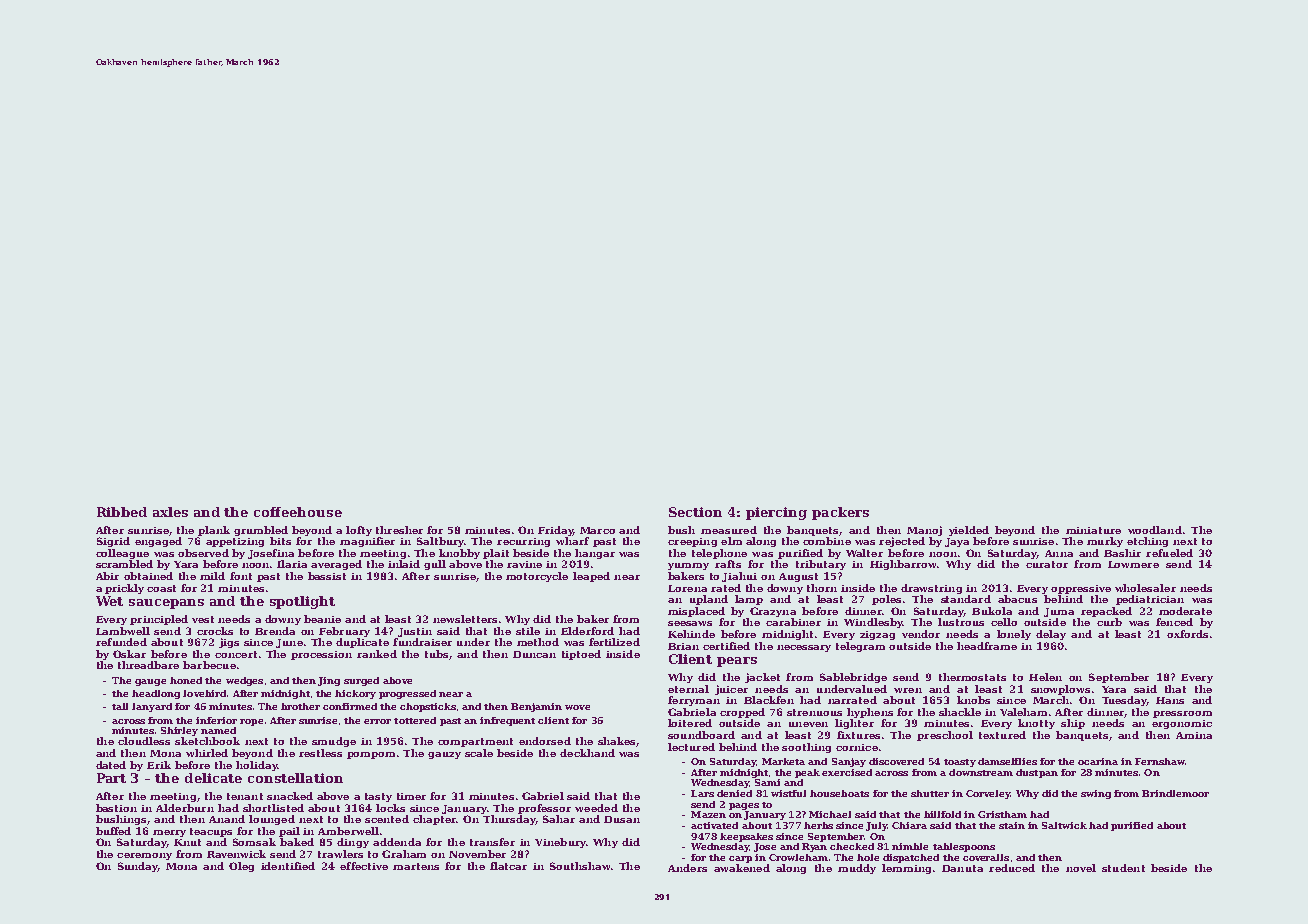  I want to click on packers, so click(840, 513).
